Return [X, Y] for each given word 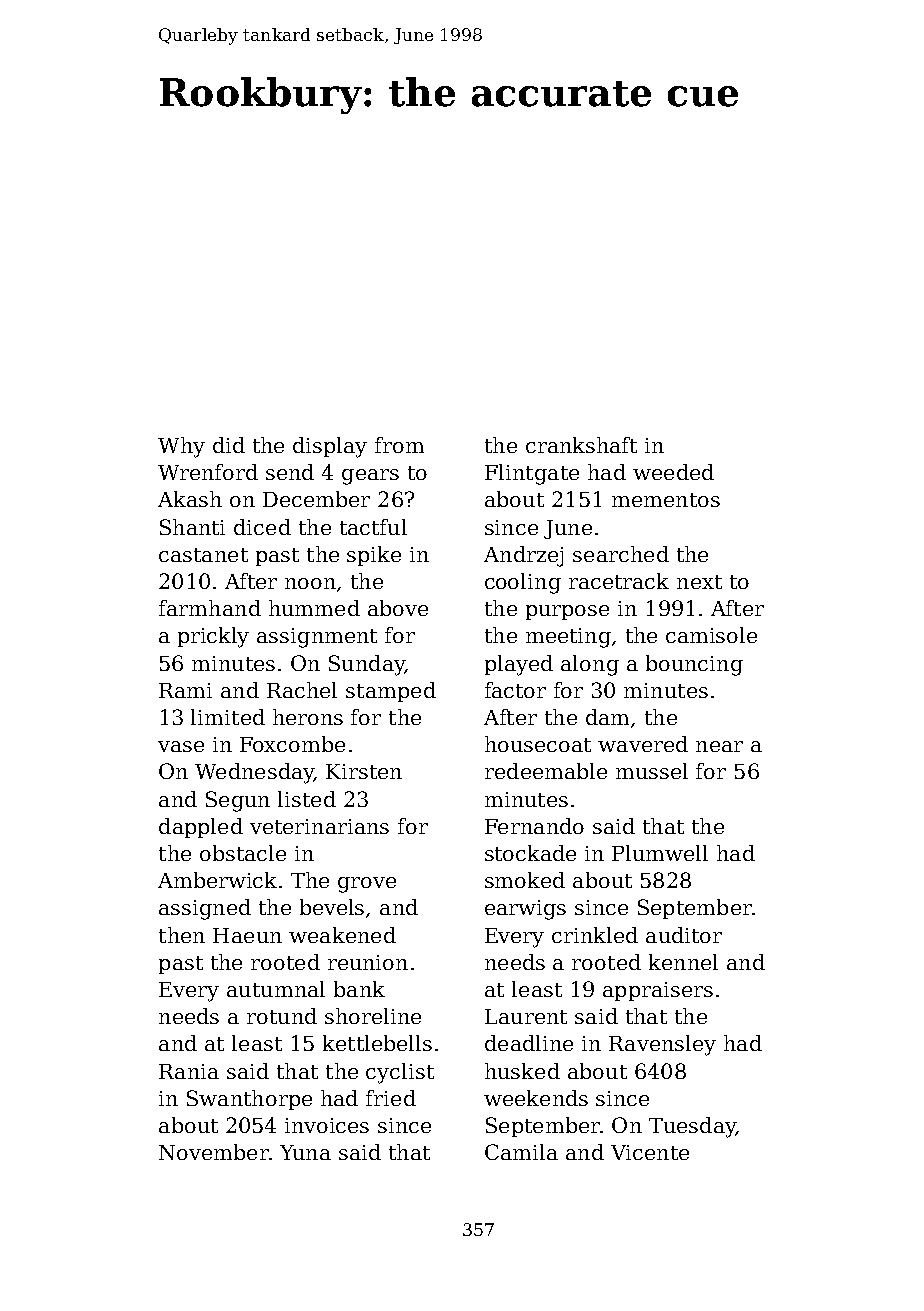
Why [181, 447]
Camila [521, 1152]
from [399, 445]
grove [367, 885]
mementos [666, 500]
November [214, 1152]
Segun [238, 801]
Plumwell [660, 853]
